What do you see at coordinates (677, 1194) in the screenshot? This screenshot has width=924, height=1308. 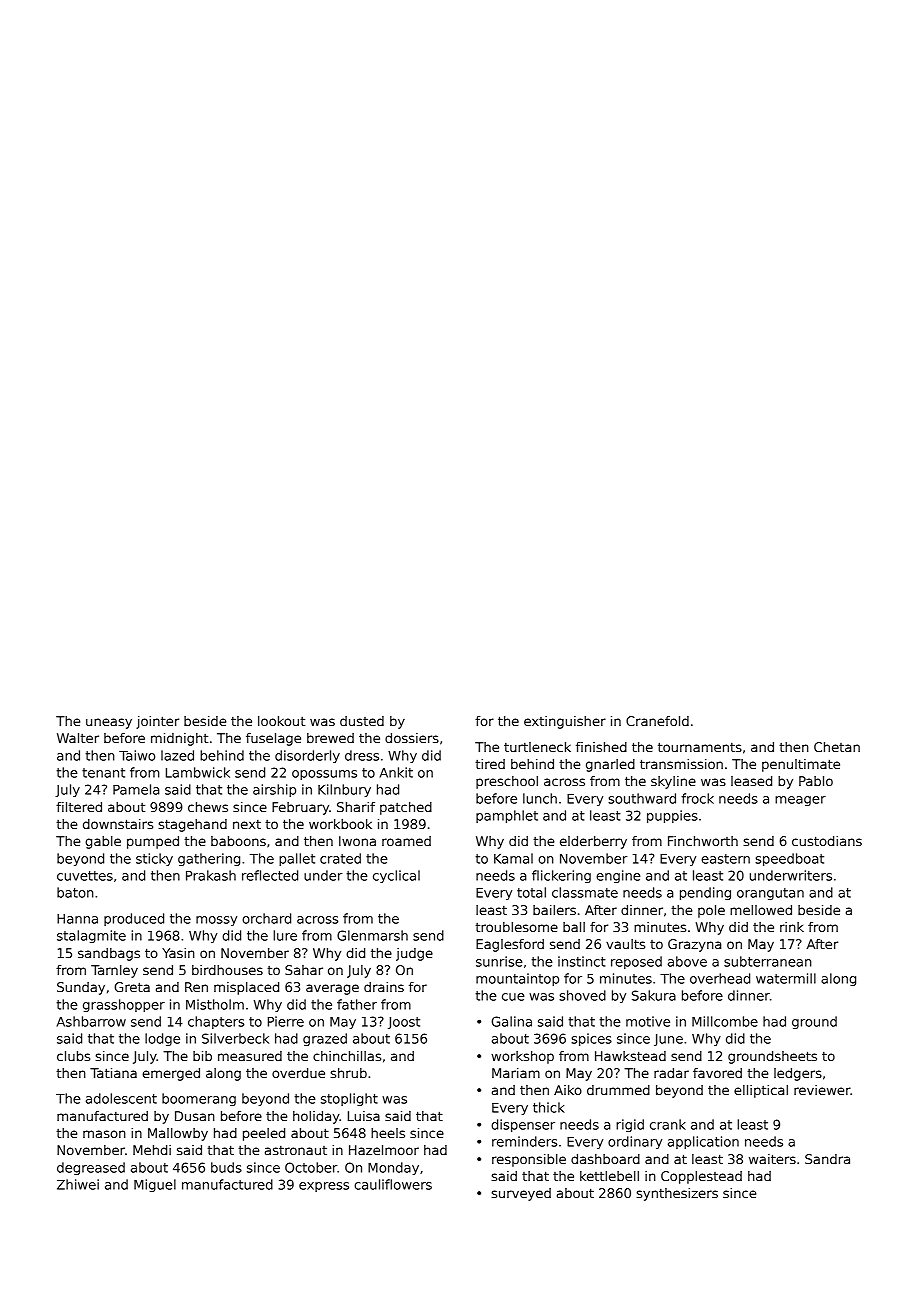 I see `synthesizers` at bounding box center [677, 1194].
